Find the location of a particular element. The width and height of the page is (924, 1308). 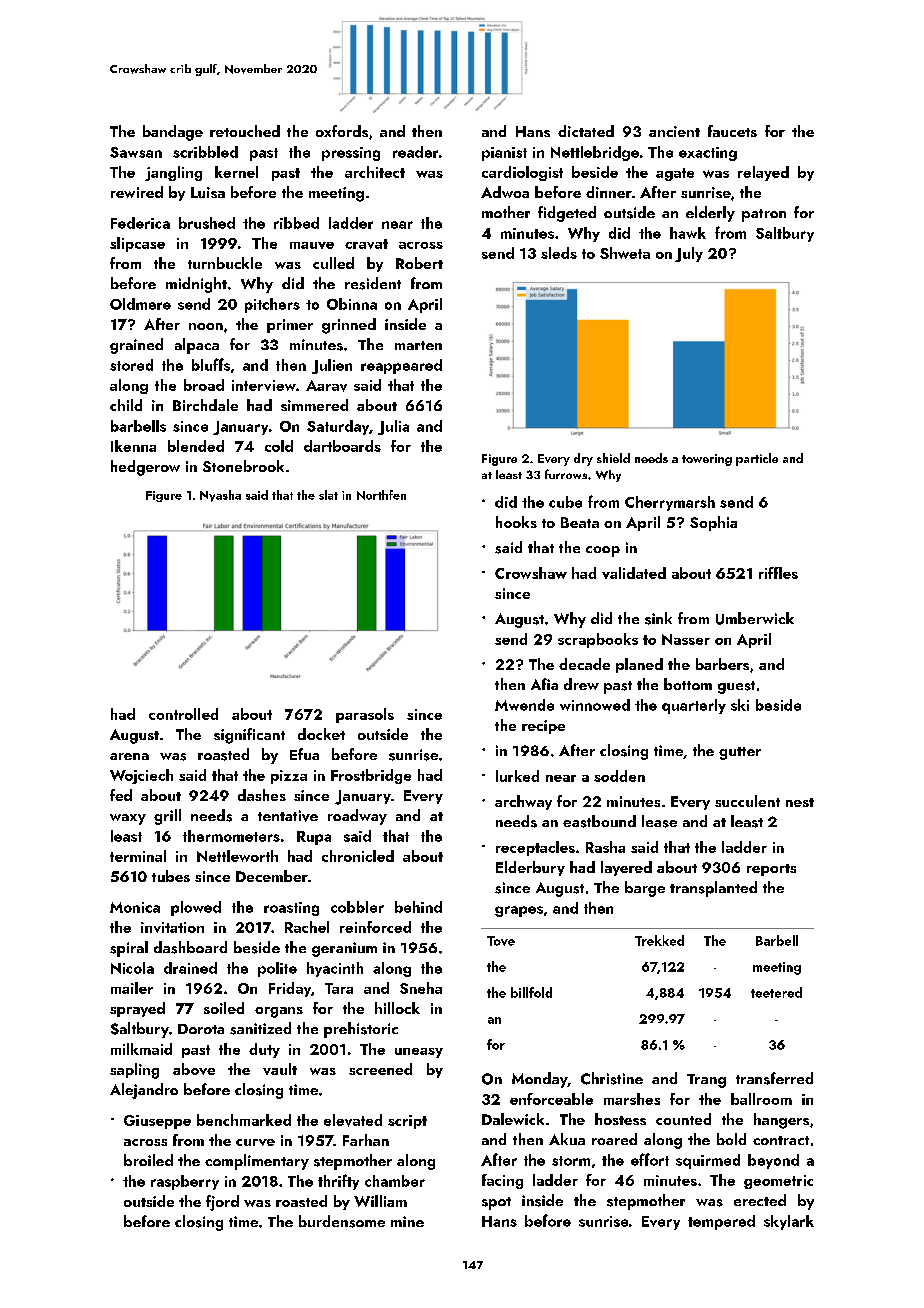

marten is located at coordinates (418, 345).
